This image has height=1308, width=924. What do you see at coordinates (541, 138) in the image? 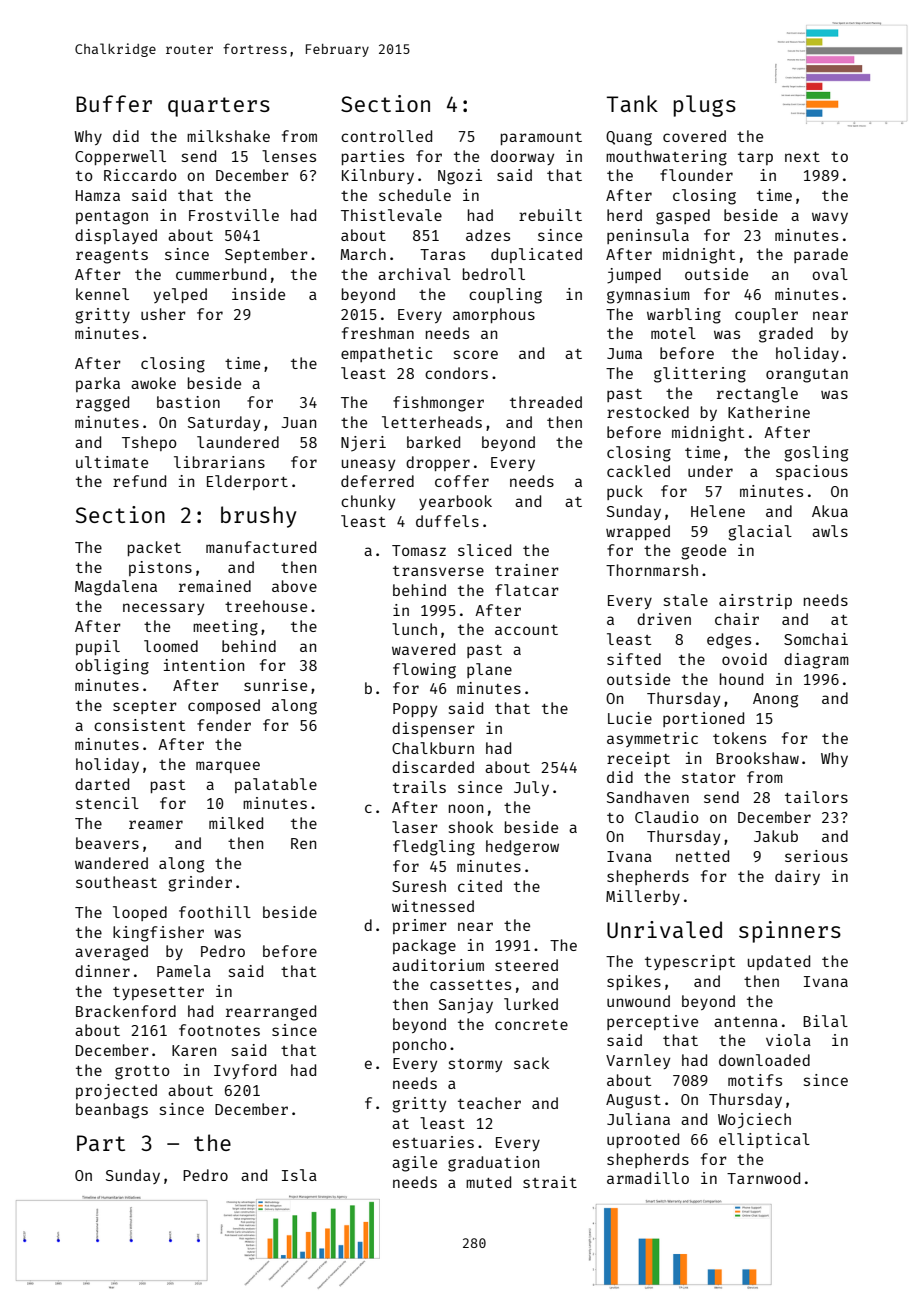
I see `paramount` at bounding box center [541, 138].
